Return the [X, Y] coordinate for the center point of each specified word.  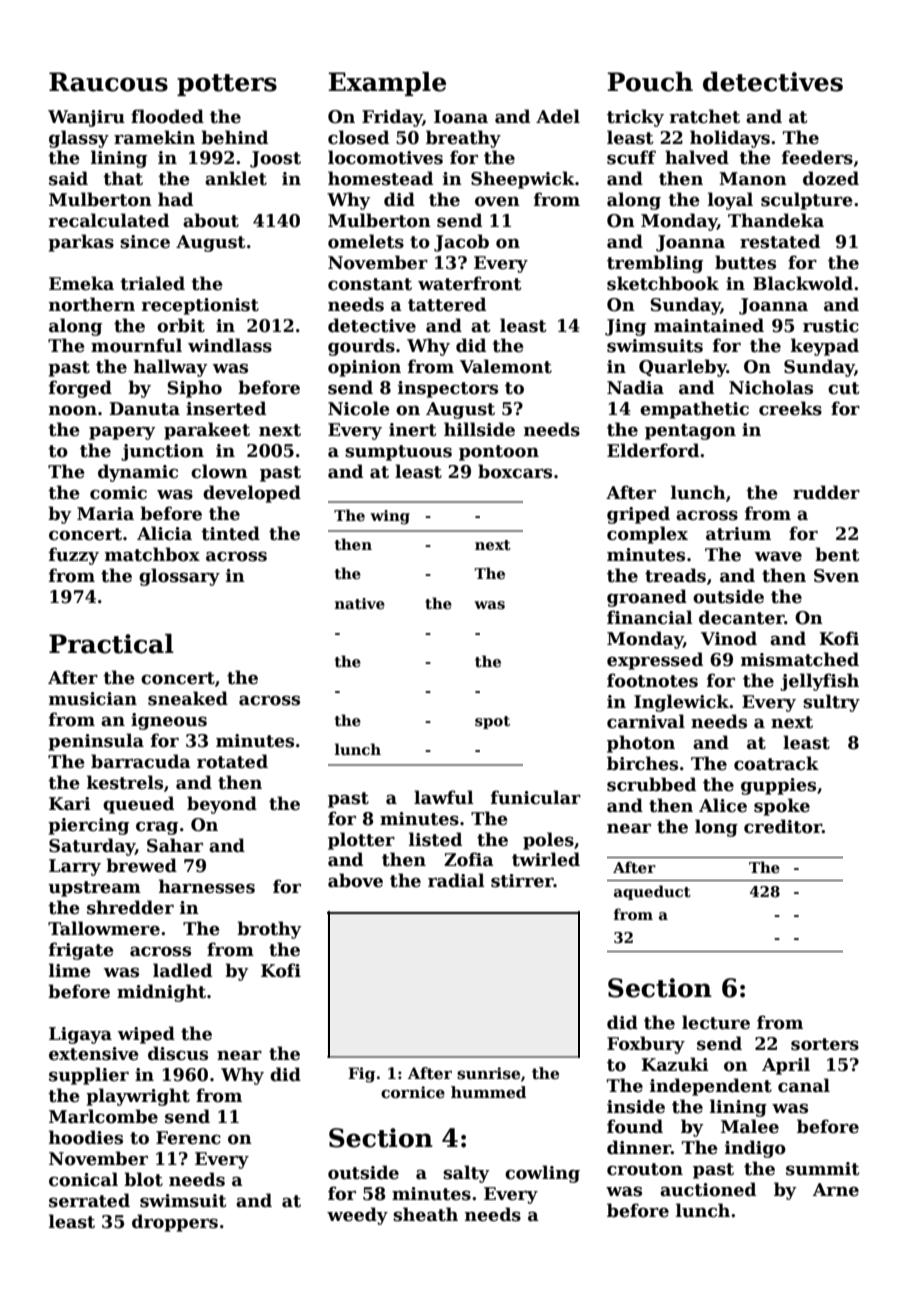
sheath [425, 1214]
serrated [89, 1200]
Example [387, 84]
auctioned [708, 1189]
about [211, 220]
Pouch [650, 82]
